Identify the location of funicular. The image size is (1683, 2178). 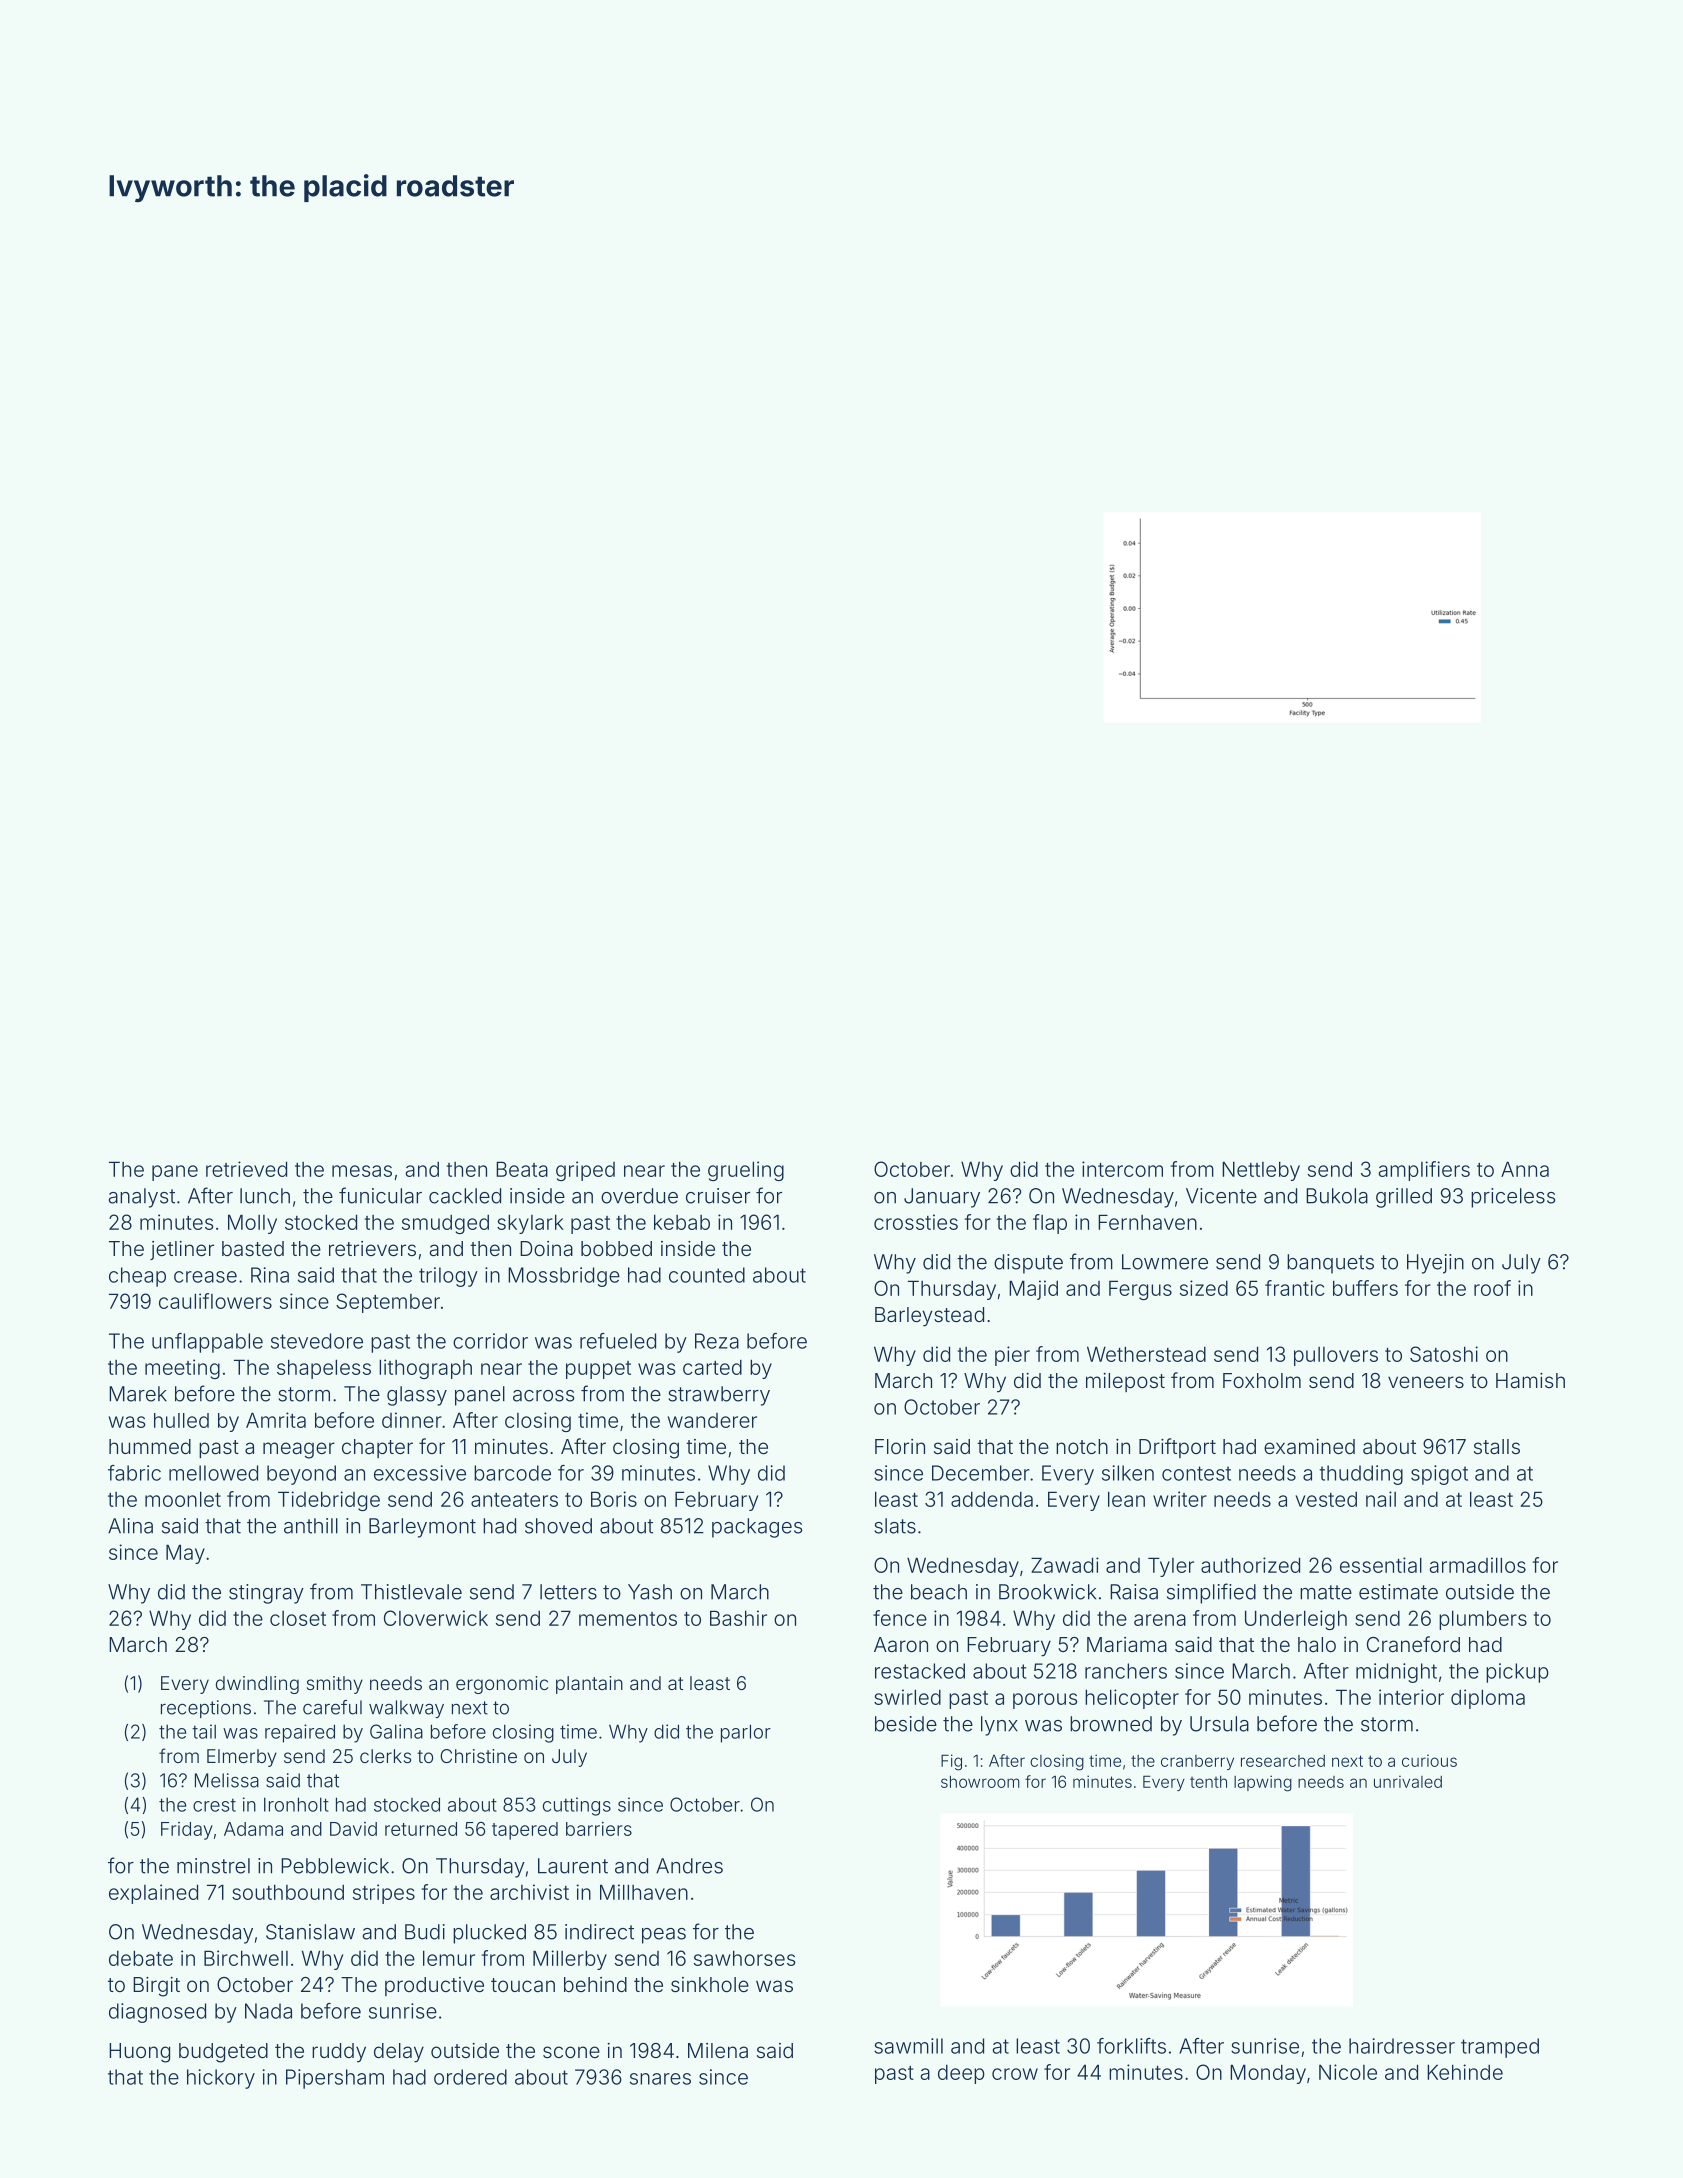
(380, 1195).
